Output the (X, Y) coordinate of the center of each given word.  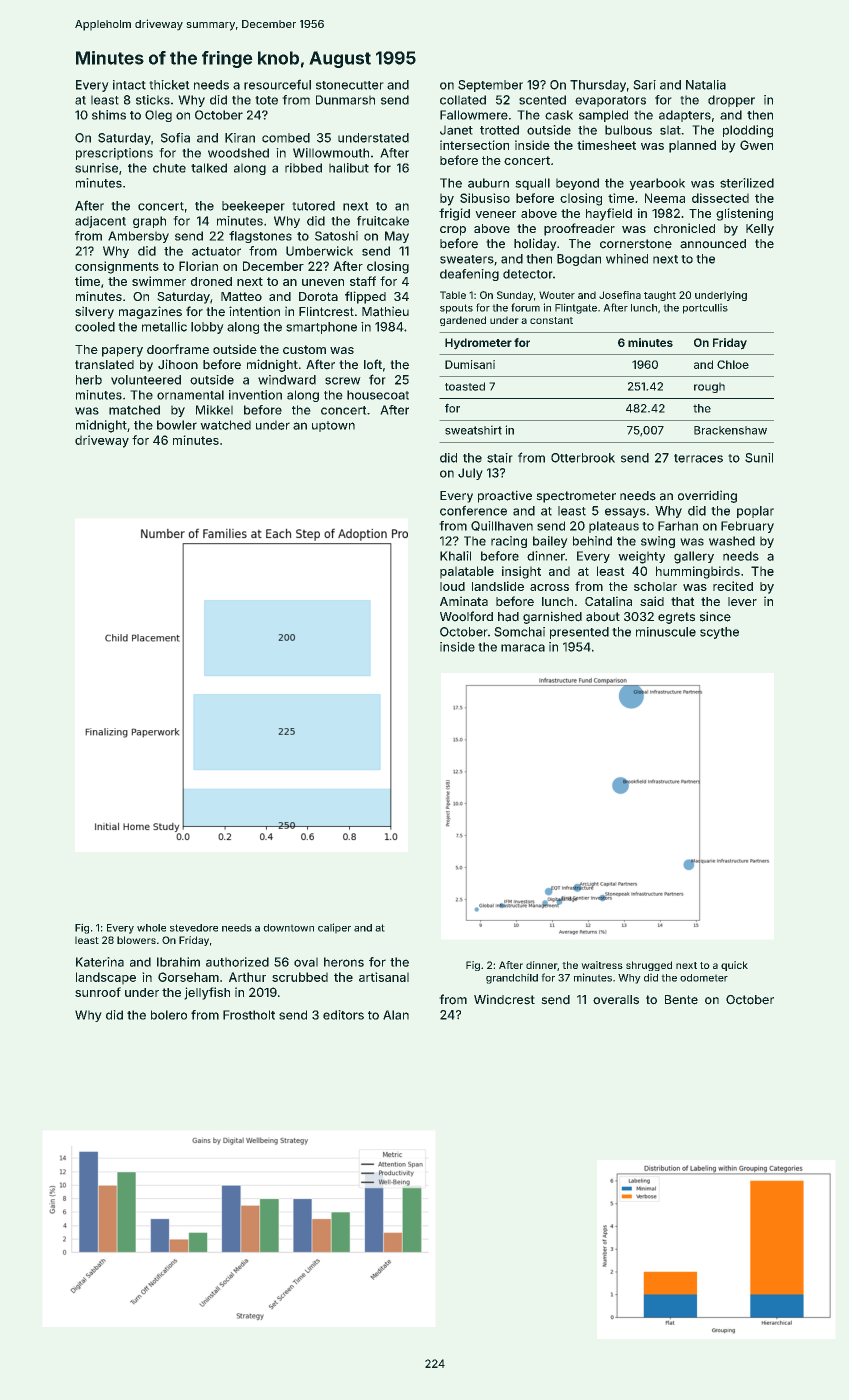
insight (521, 572)
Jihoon (178, 364)
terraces (698, 458)
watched (225, 425)
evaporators (610, 101)
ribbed (303, 168)
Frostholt (249, 1015)
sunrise (96, 168)
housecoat (378, 395)
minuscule (666, 632)
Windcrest (504, 999)
